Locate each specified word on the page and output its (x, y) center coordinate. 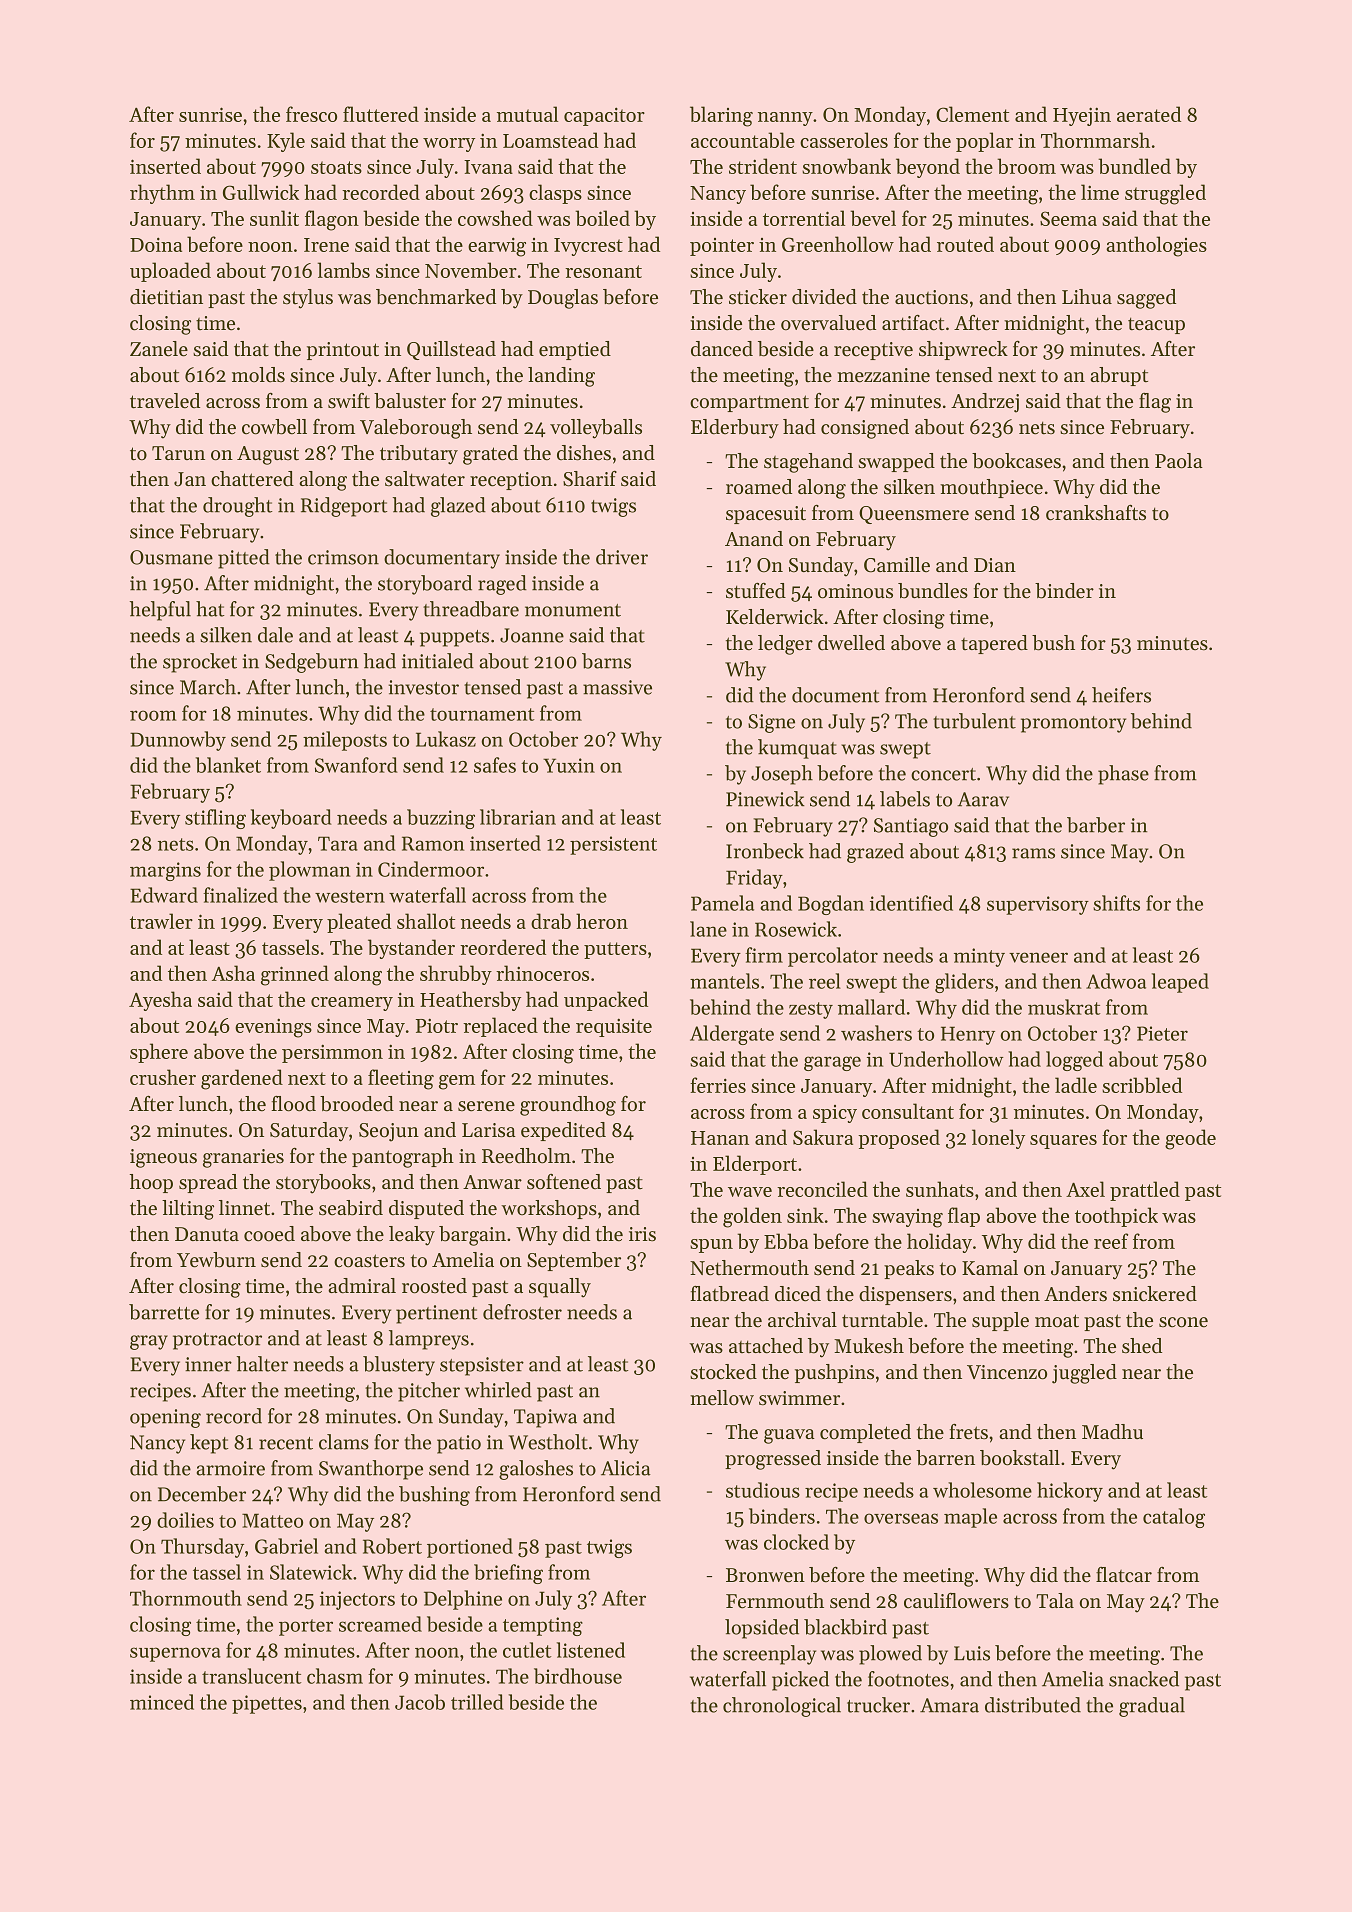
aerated (1149, 114)
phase (1123, 775)
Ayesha (160, 1001)
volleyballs (596, 429)
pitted (244, 559)
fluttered (381, 114)
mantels (724, 981)
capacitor (604, 116)
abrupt (1119, 376)
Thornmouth (186, 1598)
